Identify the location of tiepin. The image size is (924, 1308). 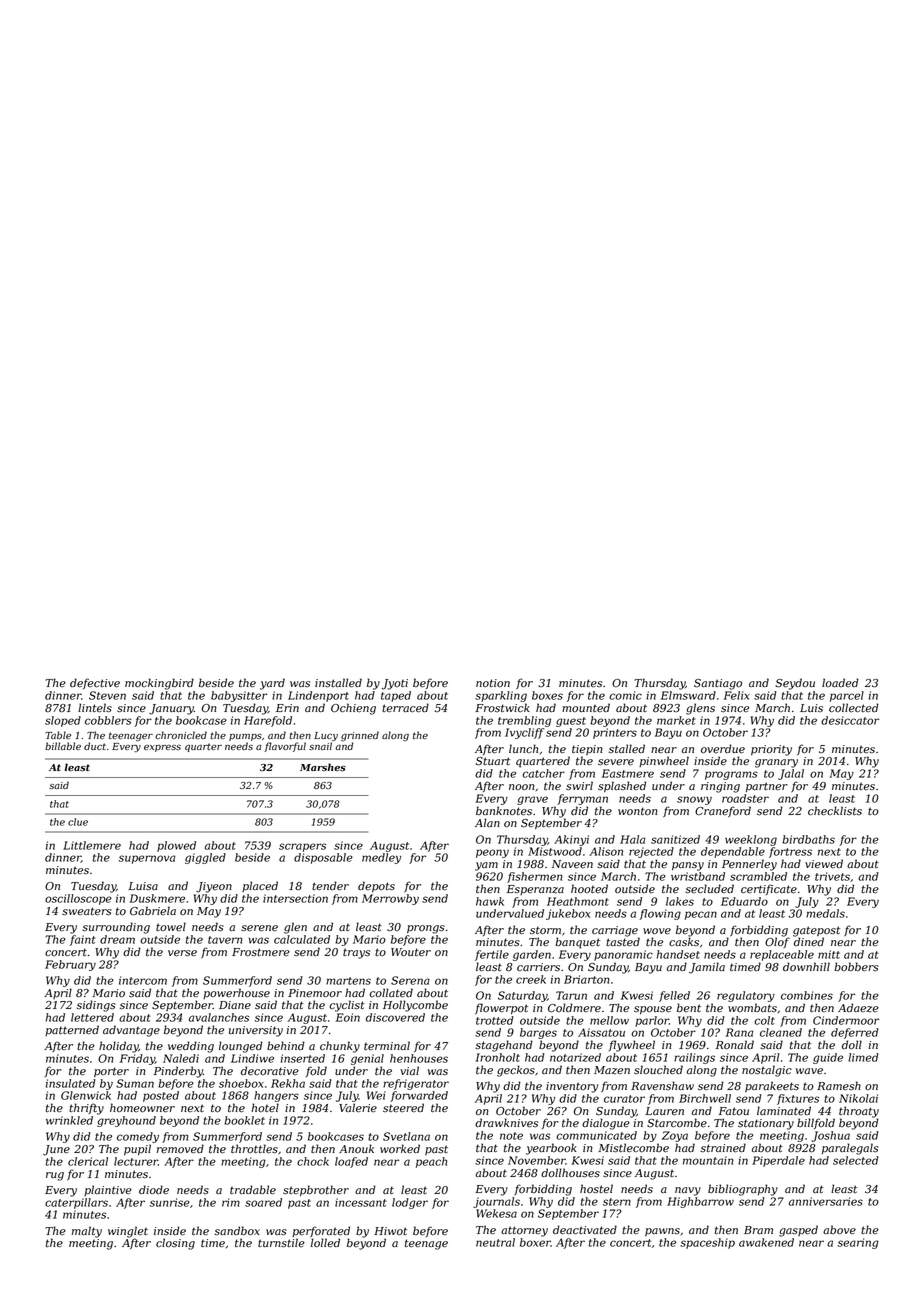
(587, 750).
